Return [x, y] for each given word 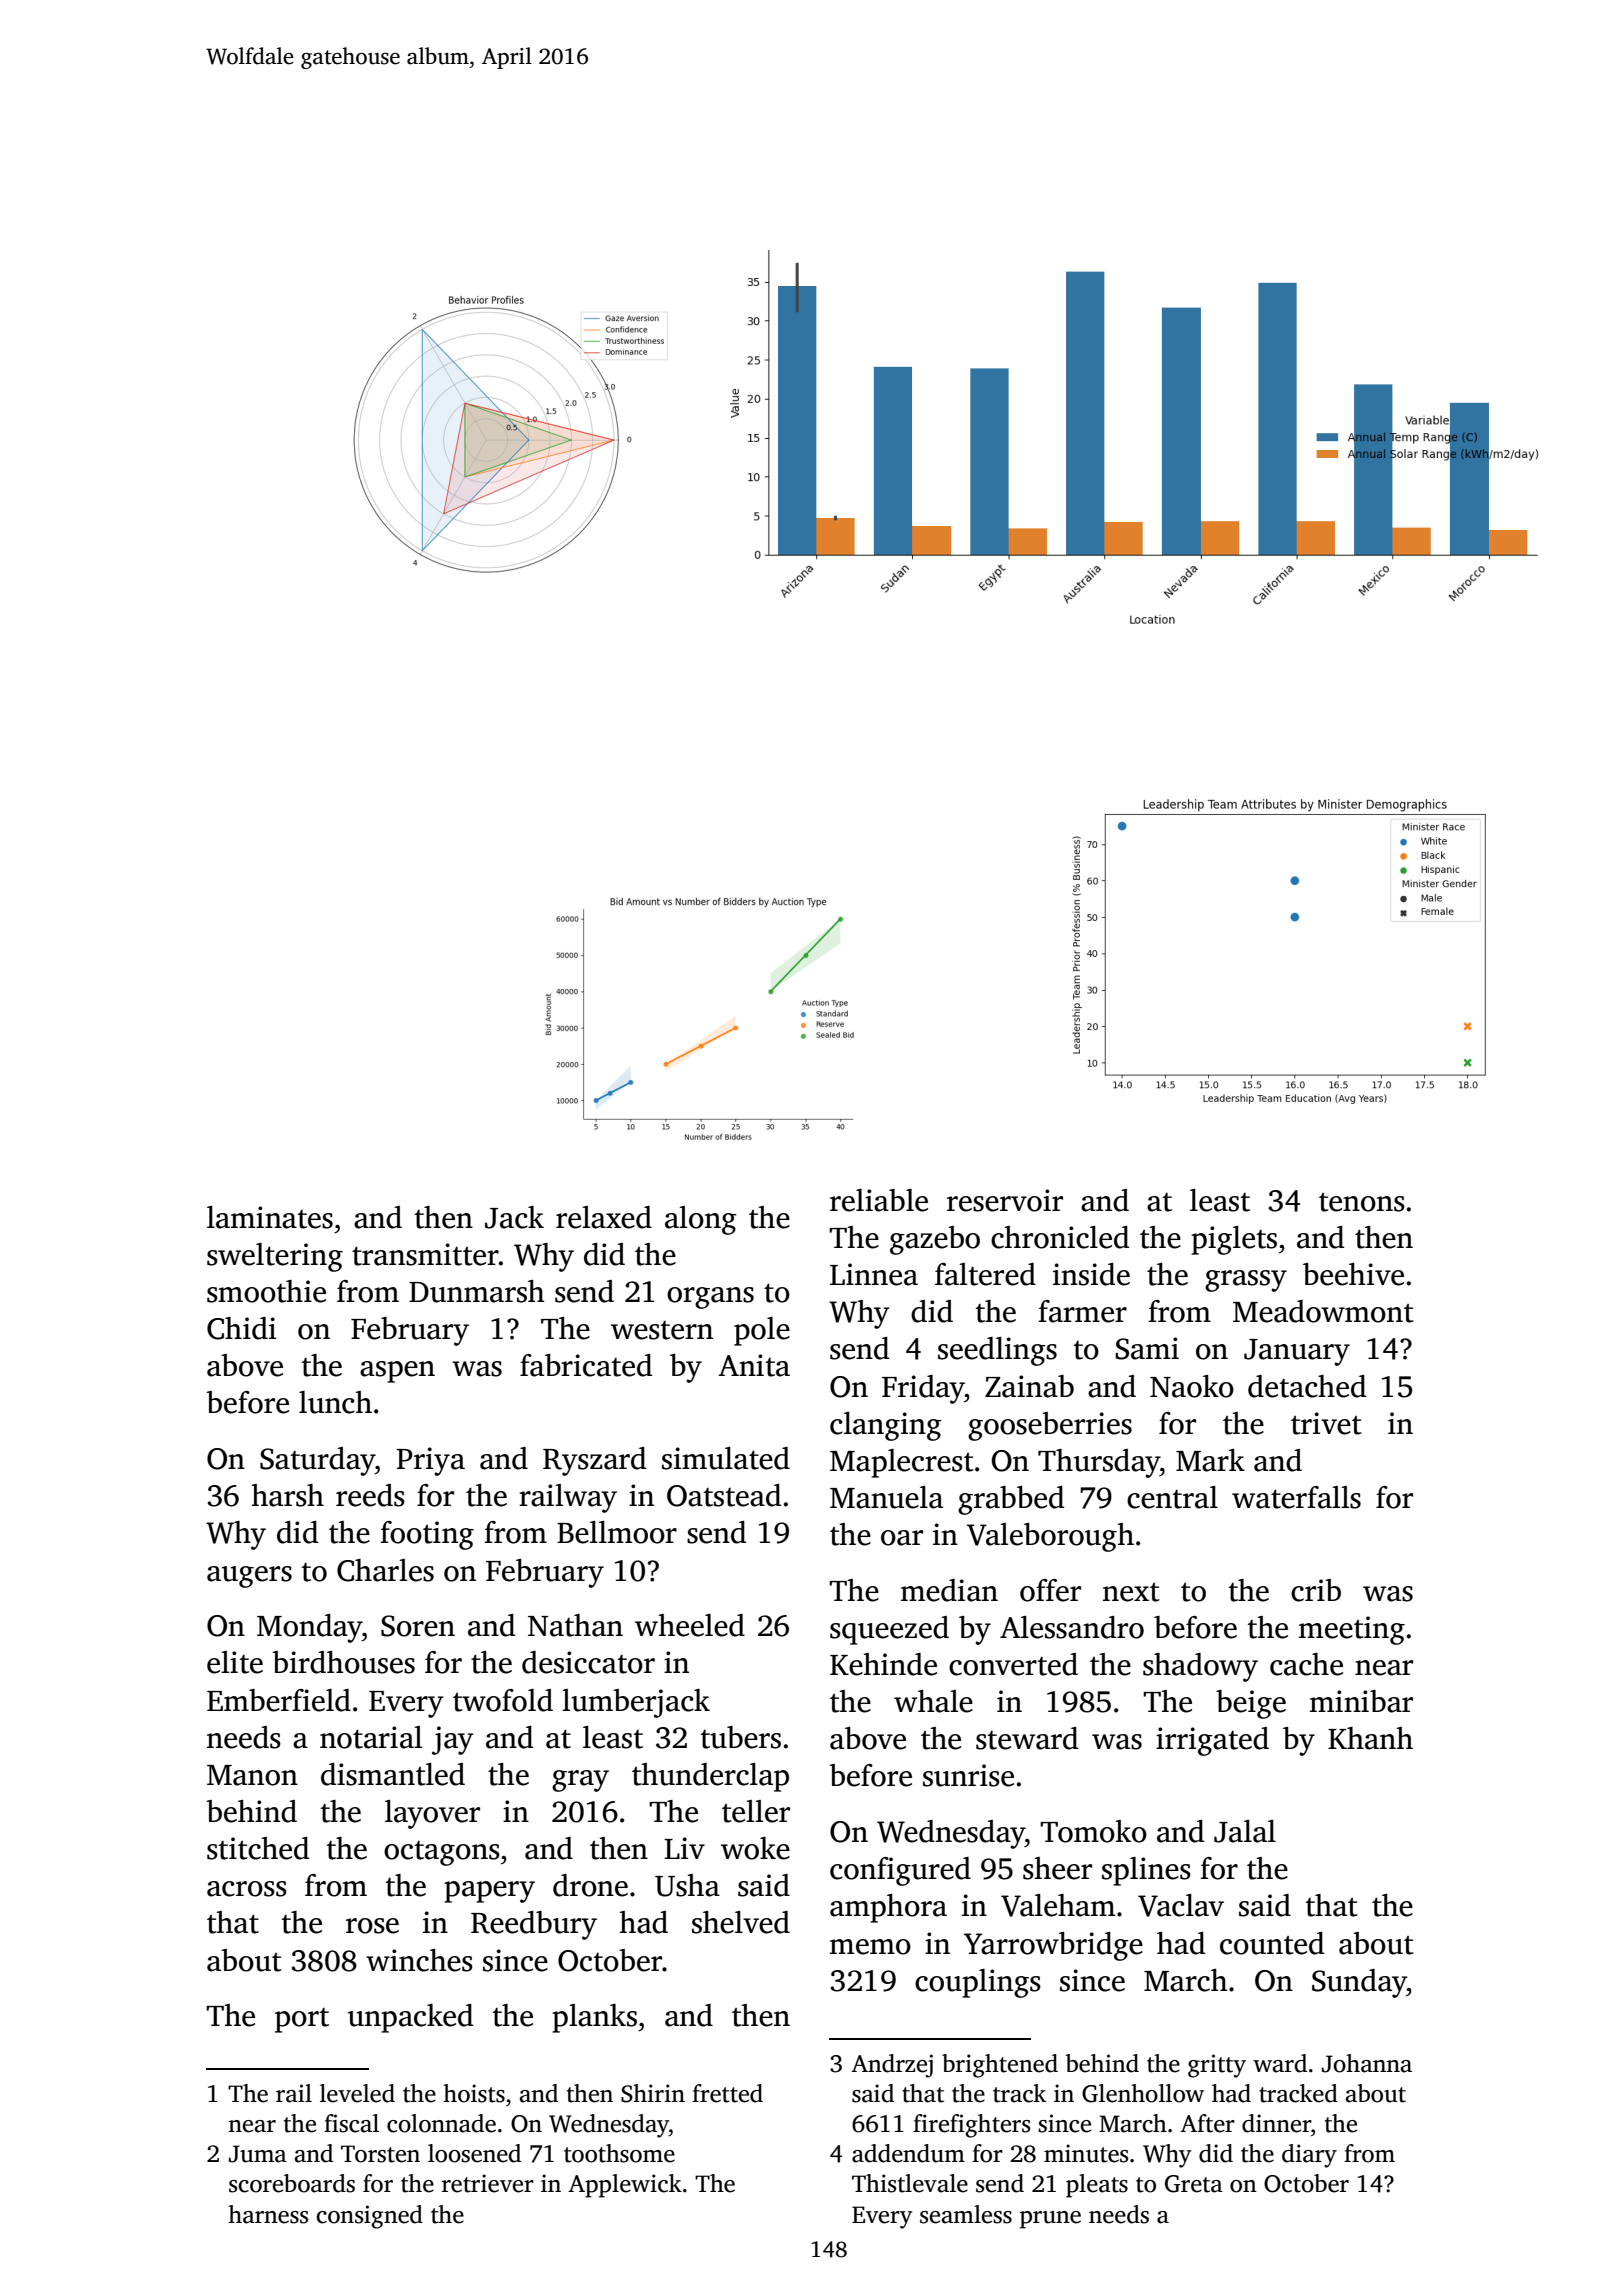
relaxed [604, 1217]
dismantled [393, 1774]
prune [1050, 2220]
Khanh [1370, 1738]
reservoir [1005, 1200]
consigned [369, 2217]
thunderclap [710, 1777]
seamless [966, 2214]
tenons [1362, 1202]
